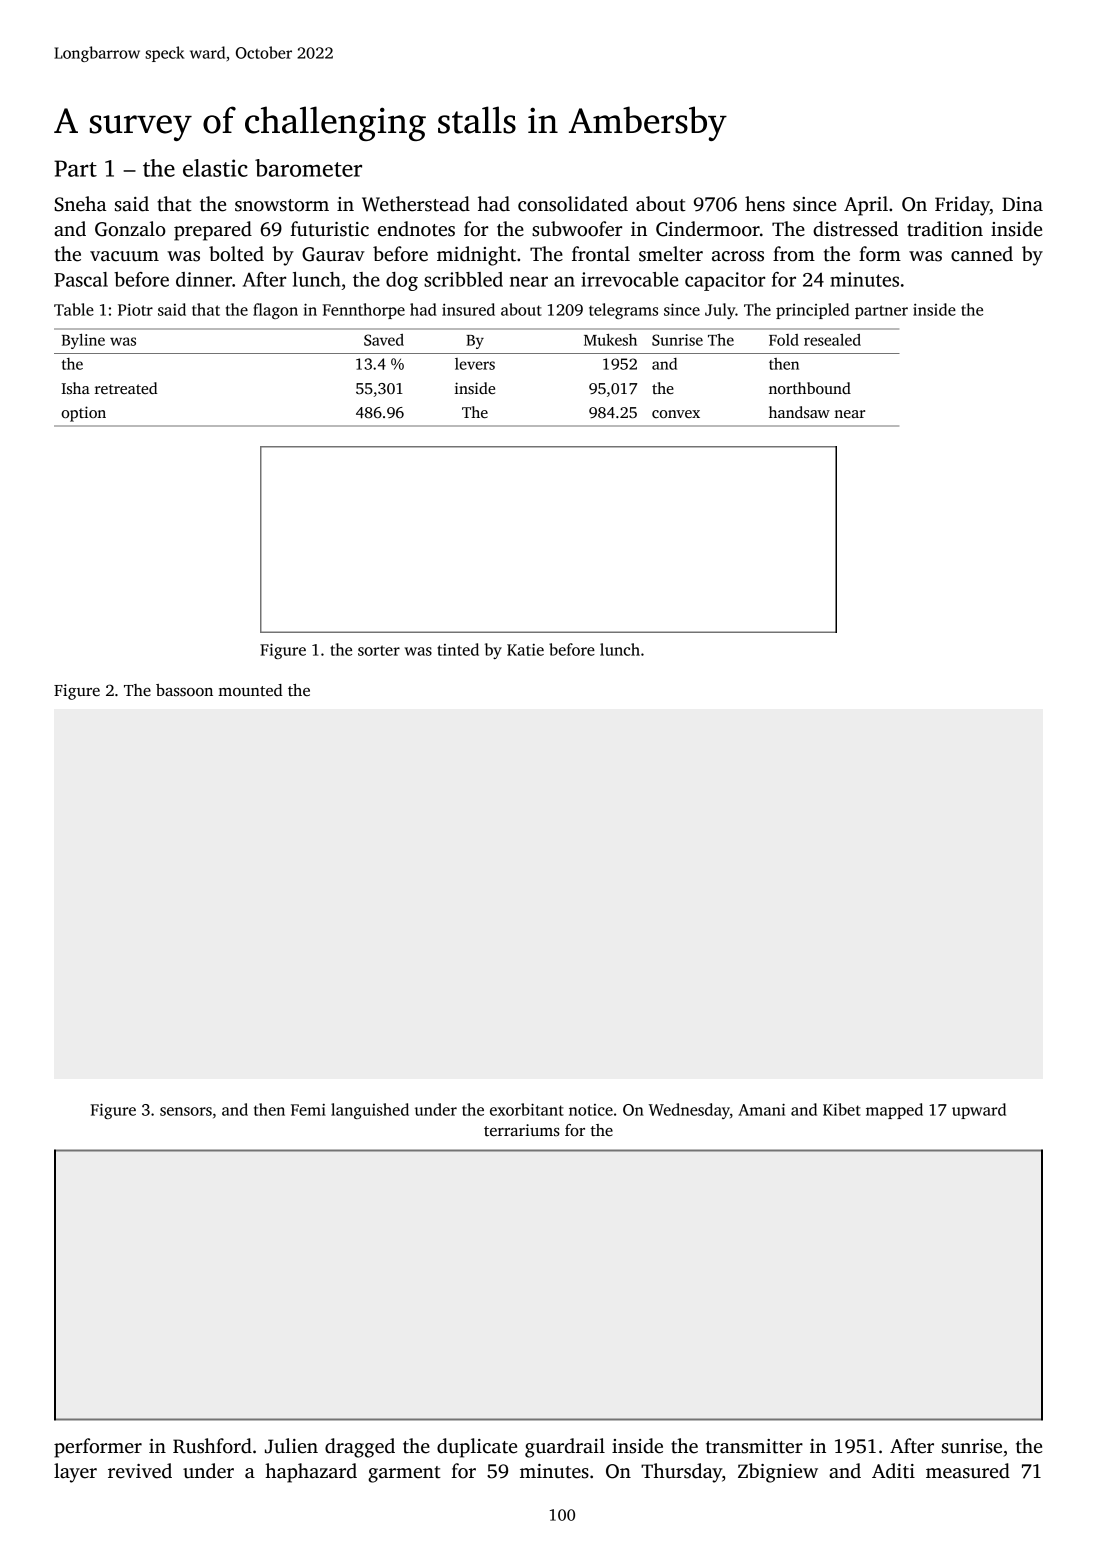 The height and width of the screenshot is (1552, 1097). What do you see at coordinates (404, 1474) in the screenshot?
I see `garment` at bounding box center [404, 1474].
